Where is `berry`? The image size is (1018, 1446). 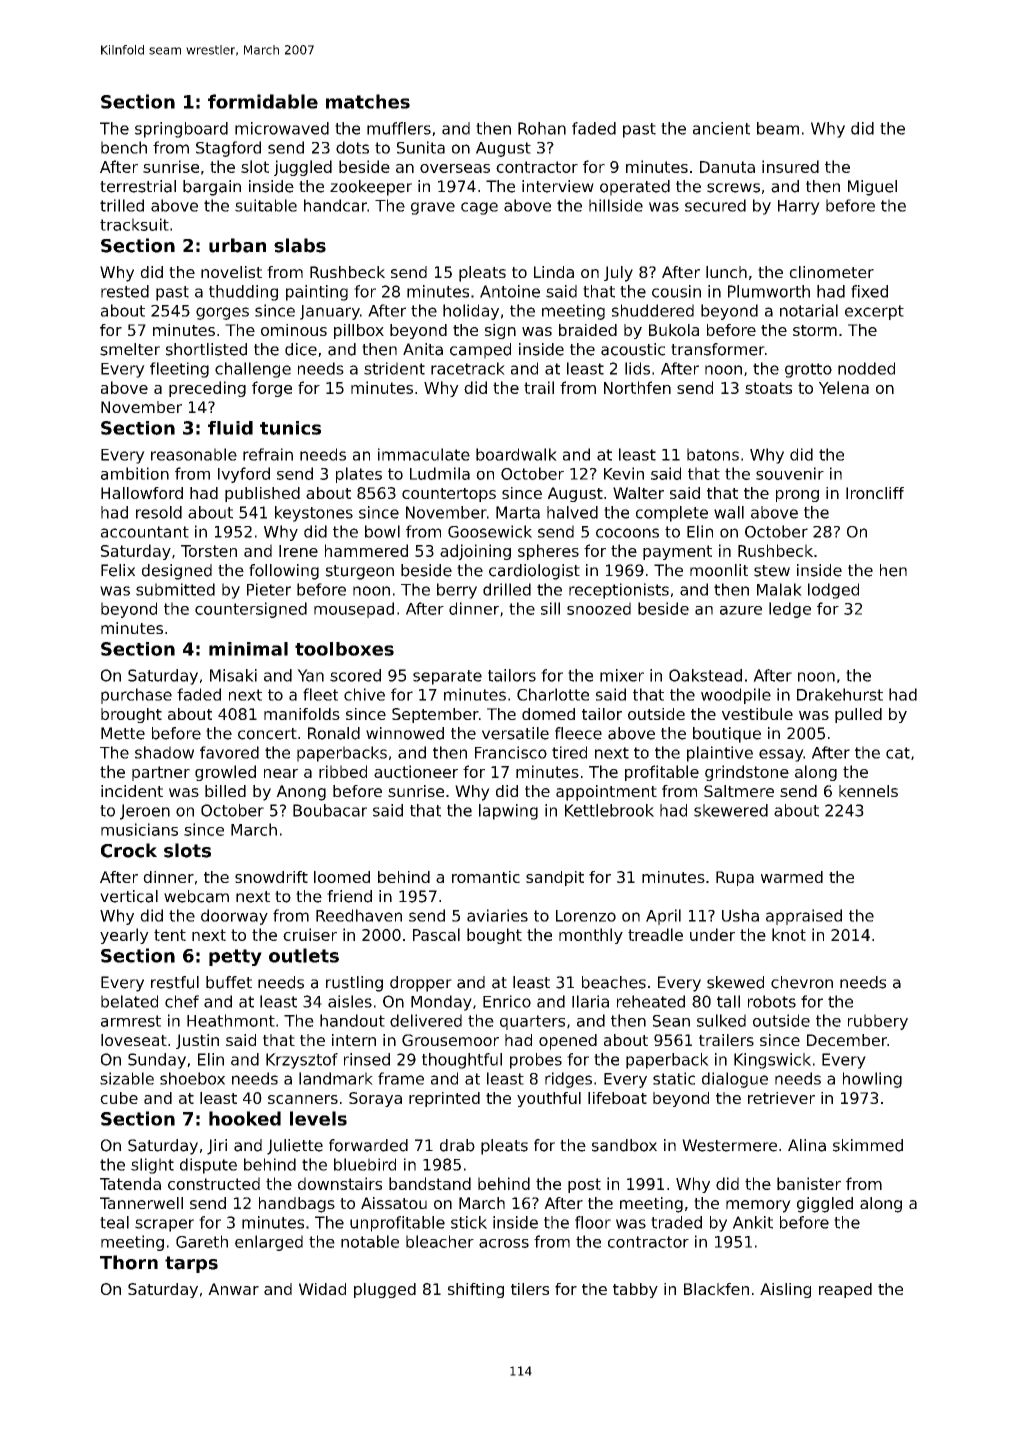
berry is located at coordinates (457, 591).
